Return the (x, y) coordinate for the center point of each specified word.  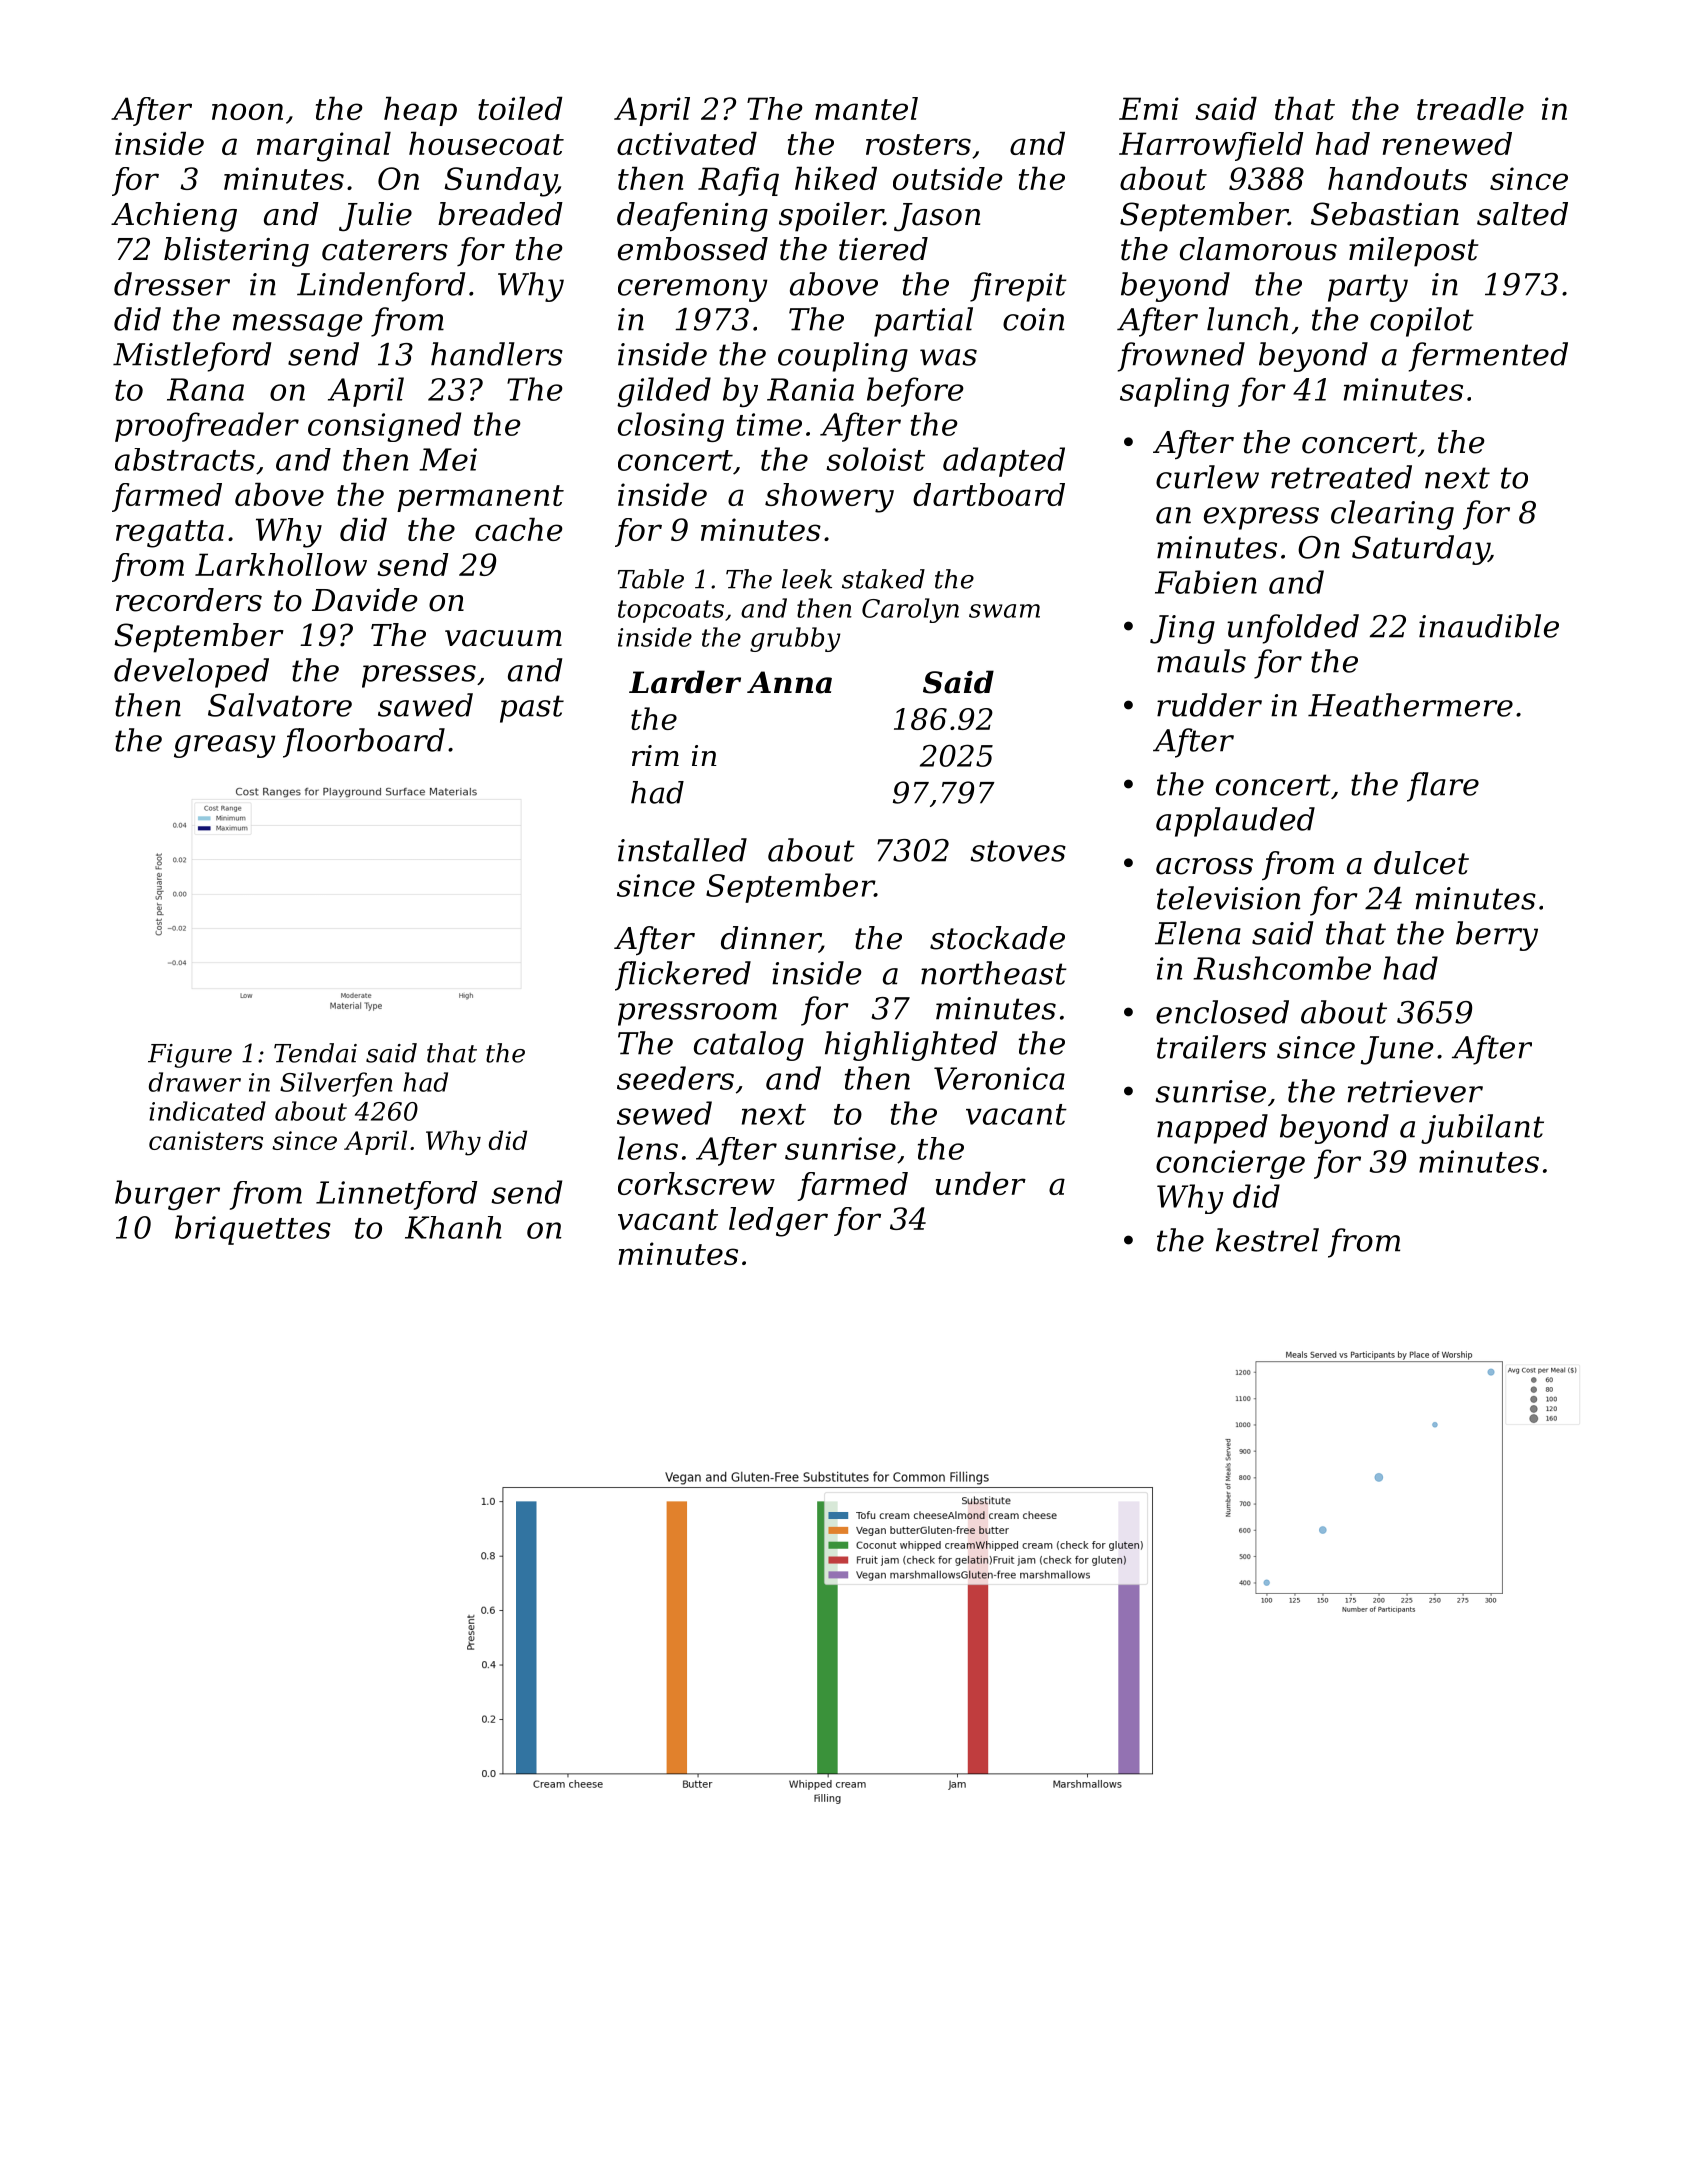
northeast (994, 973)
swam (1004, 611)
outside (948, 178)
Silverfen (336, 1084)
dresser (172, 284)
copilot (1422, 322)
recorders (189, 600)
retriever (1415, 1091)
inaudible (1489, 626)
